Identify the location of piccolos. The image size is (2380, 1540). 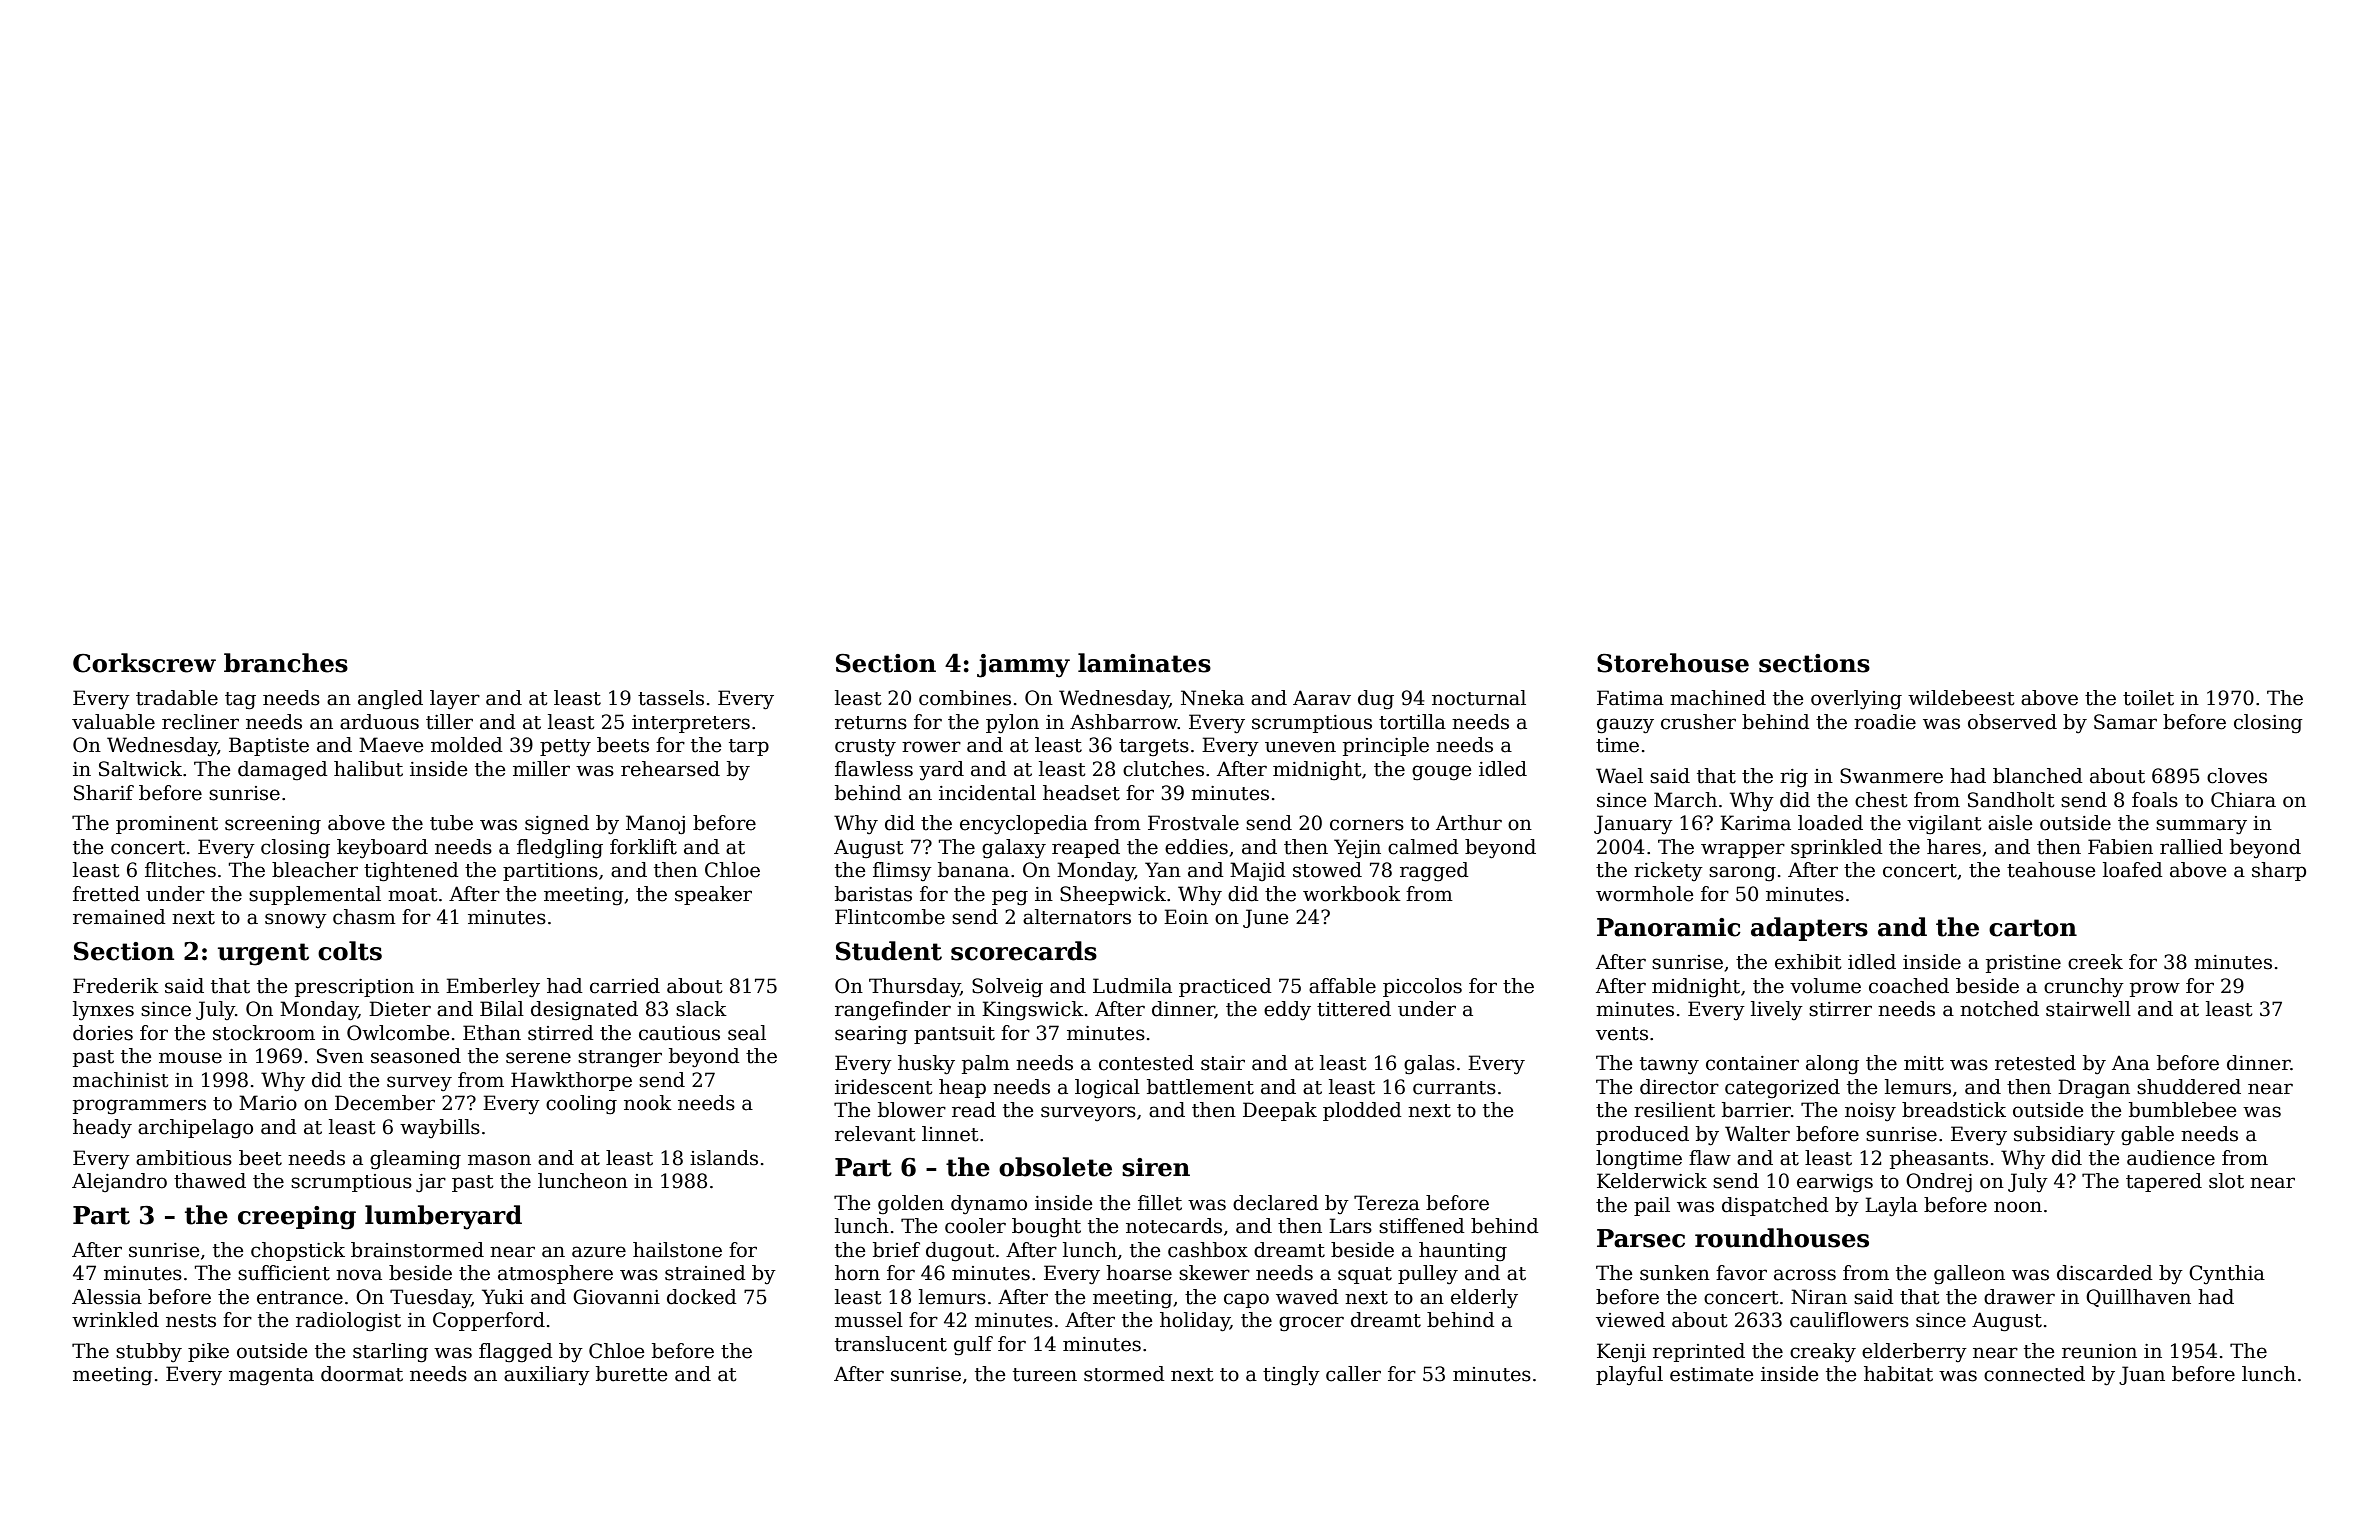
(1422, 987).
